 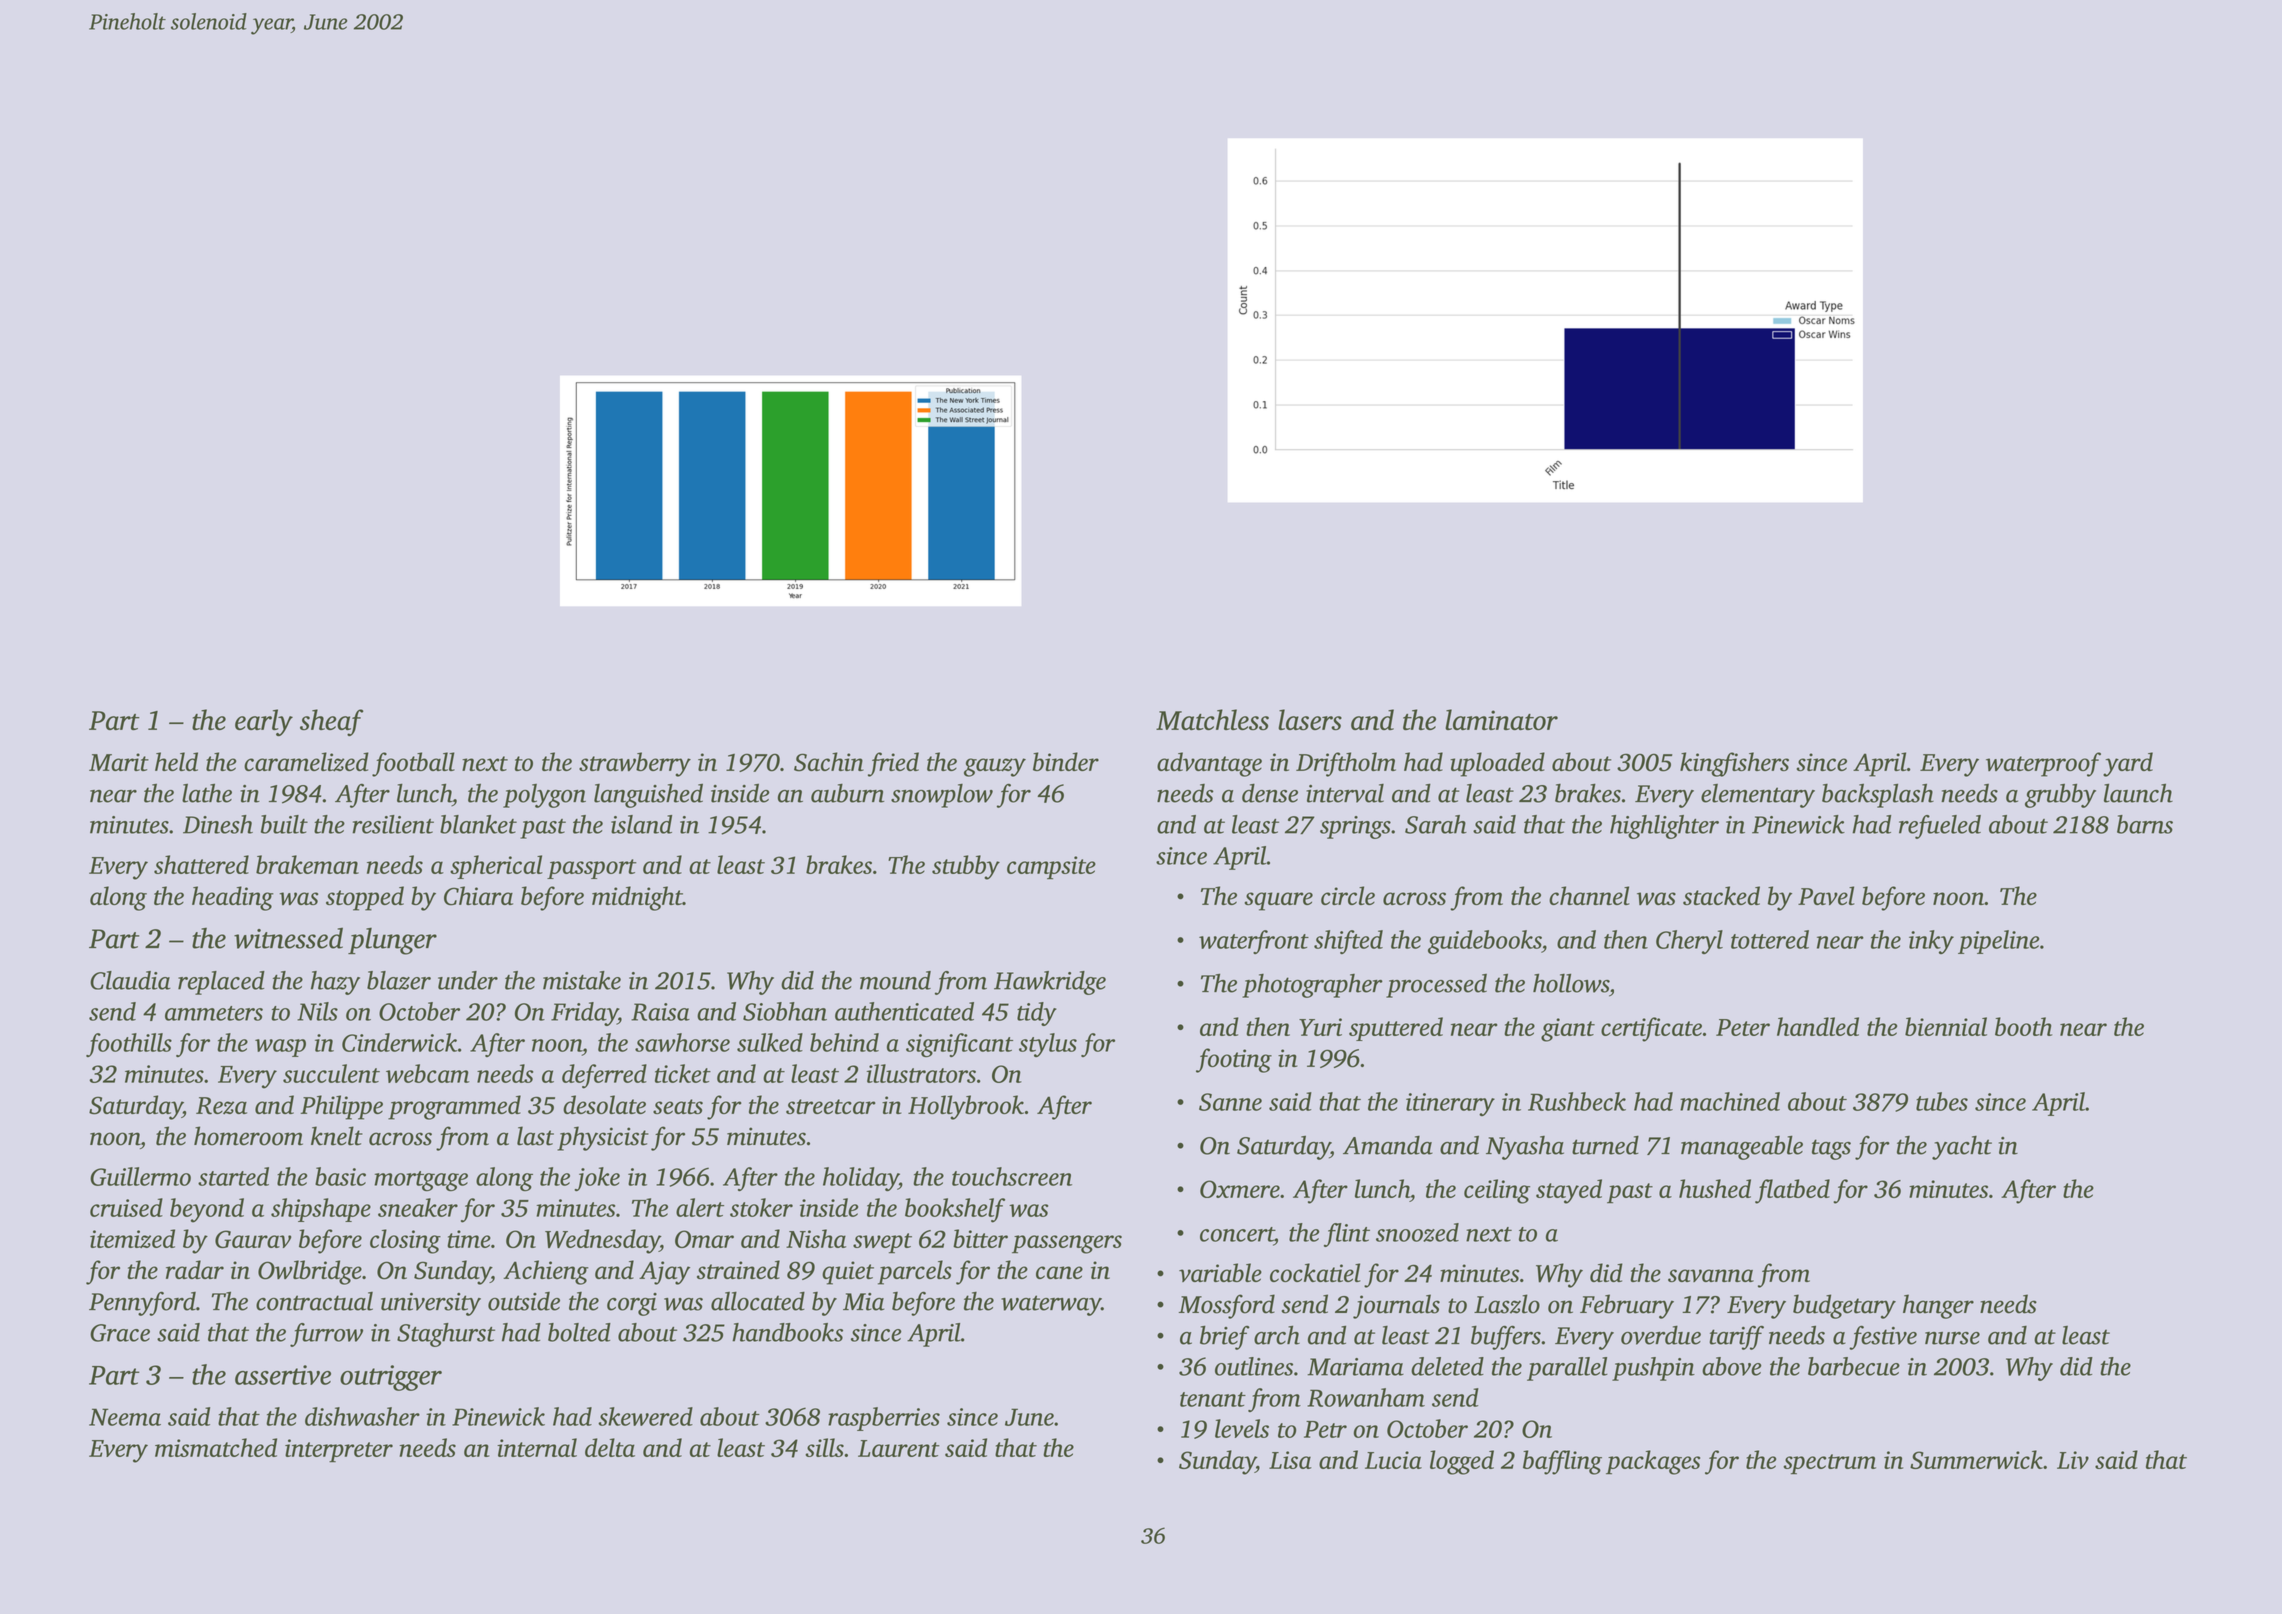 I want to click on laminator, so click(x=1501, y=719).
